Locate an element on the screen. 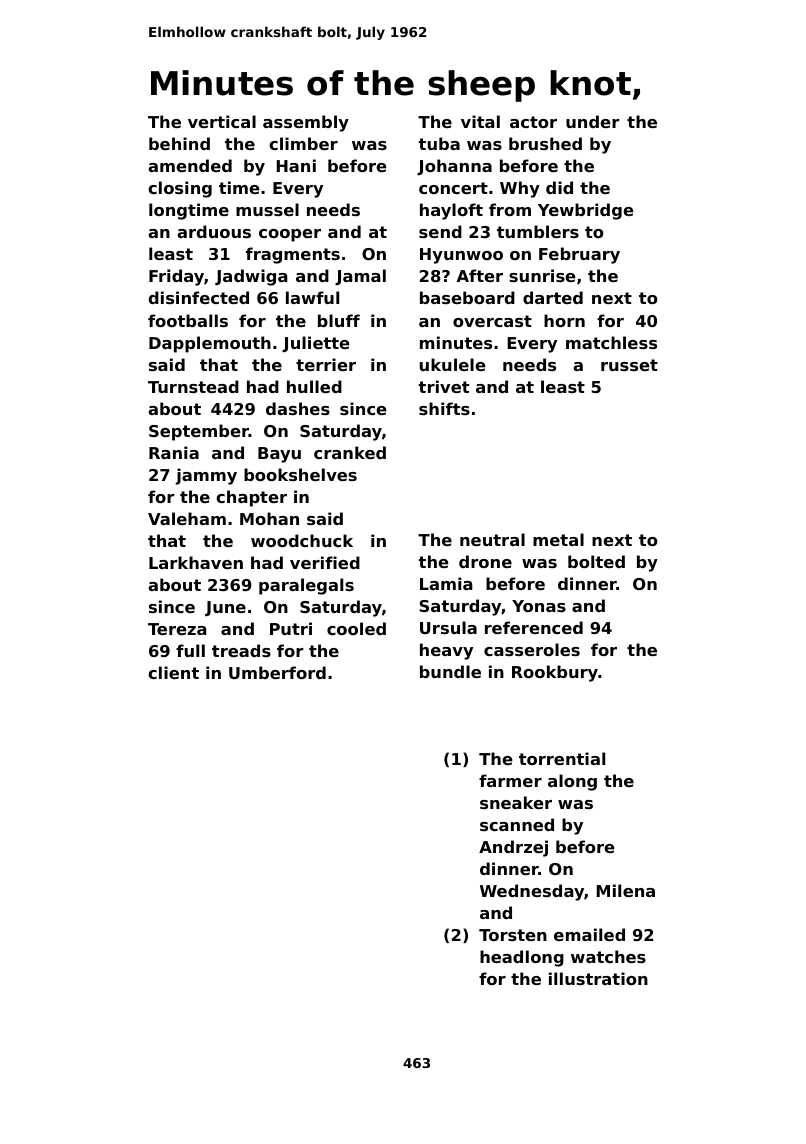 This screenshot has height=1144, width=806. farmer is located at coordinates (510, 780).
